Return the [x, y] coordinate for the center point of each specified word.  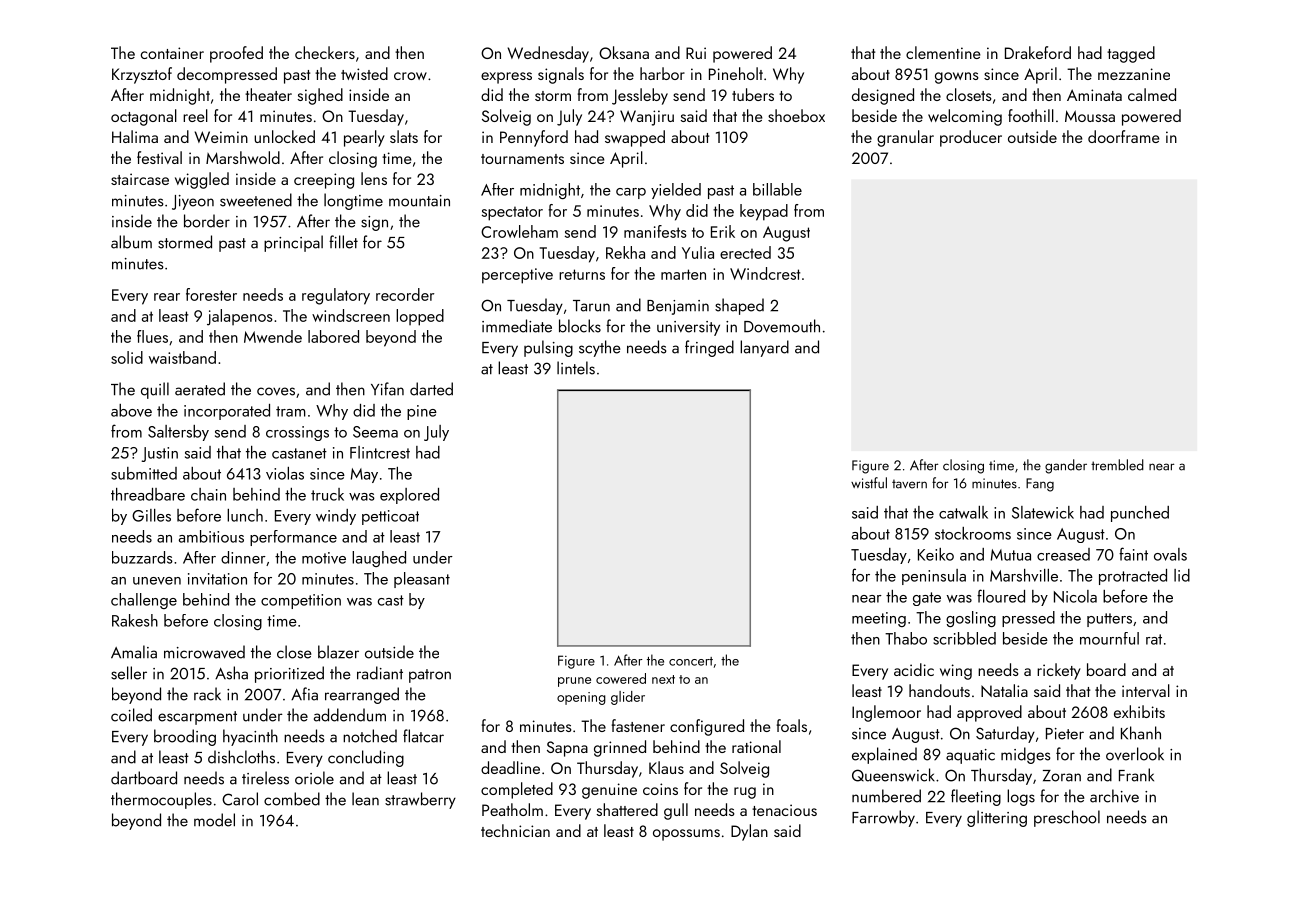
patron [430, 676]
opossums [686, 835]
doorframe [1124, 136]
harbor [662, 73]
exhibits [1139, 711]
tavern [909, 484]
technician [515, 830]
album [131, 242]
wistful [869, 483]
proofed [236, 54]
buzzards [142, 557]
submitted [144, 473]
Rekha [625, 252]
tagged [1131, 54]
